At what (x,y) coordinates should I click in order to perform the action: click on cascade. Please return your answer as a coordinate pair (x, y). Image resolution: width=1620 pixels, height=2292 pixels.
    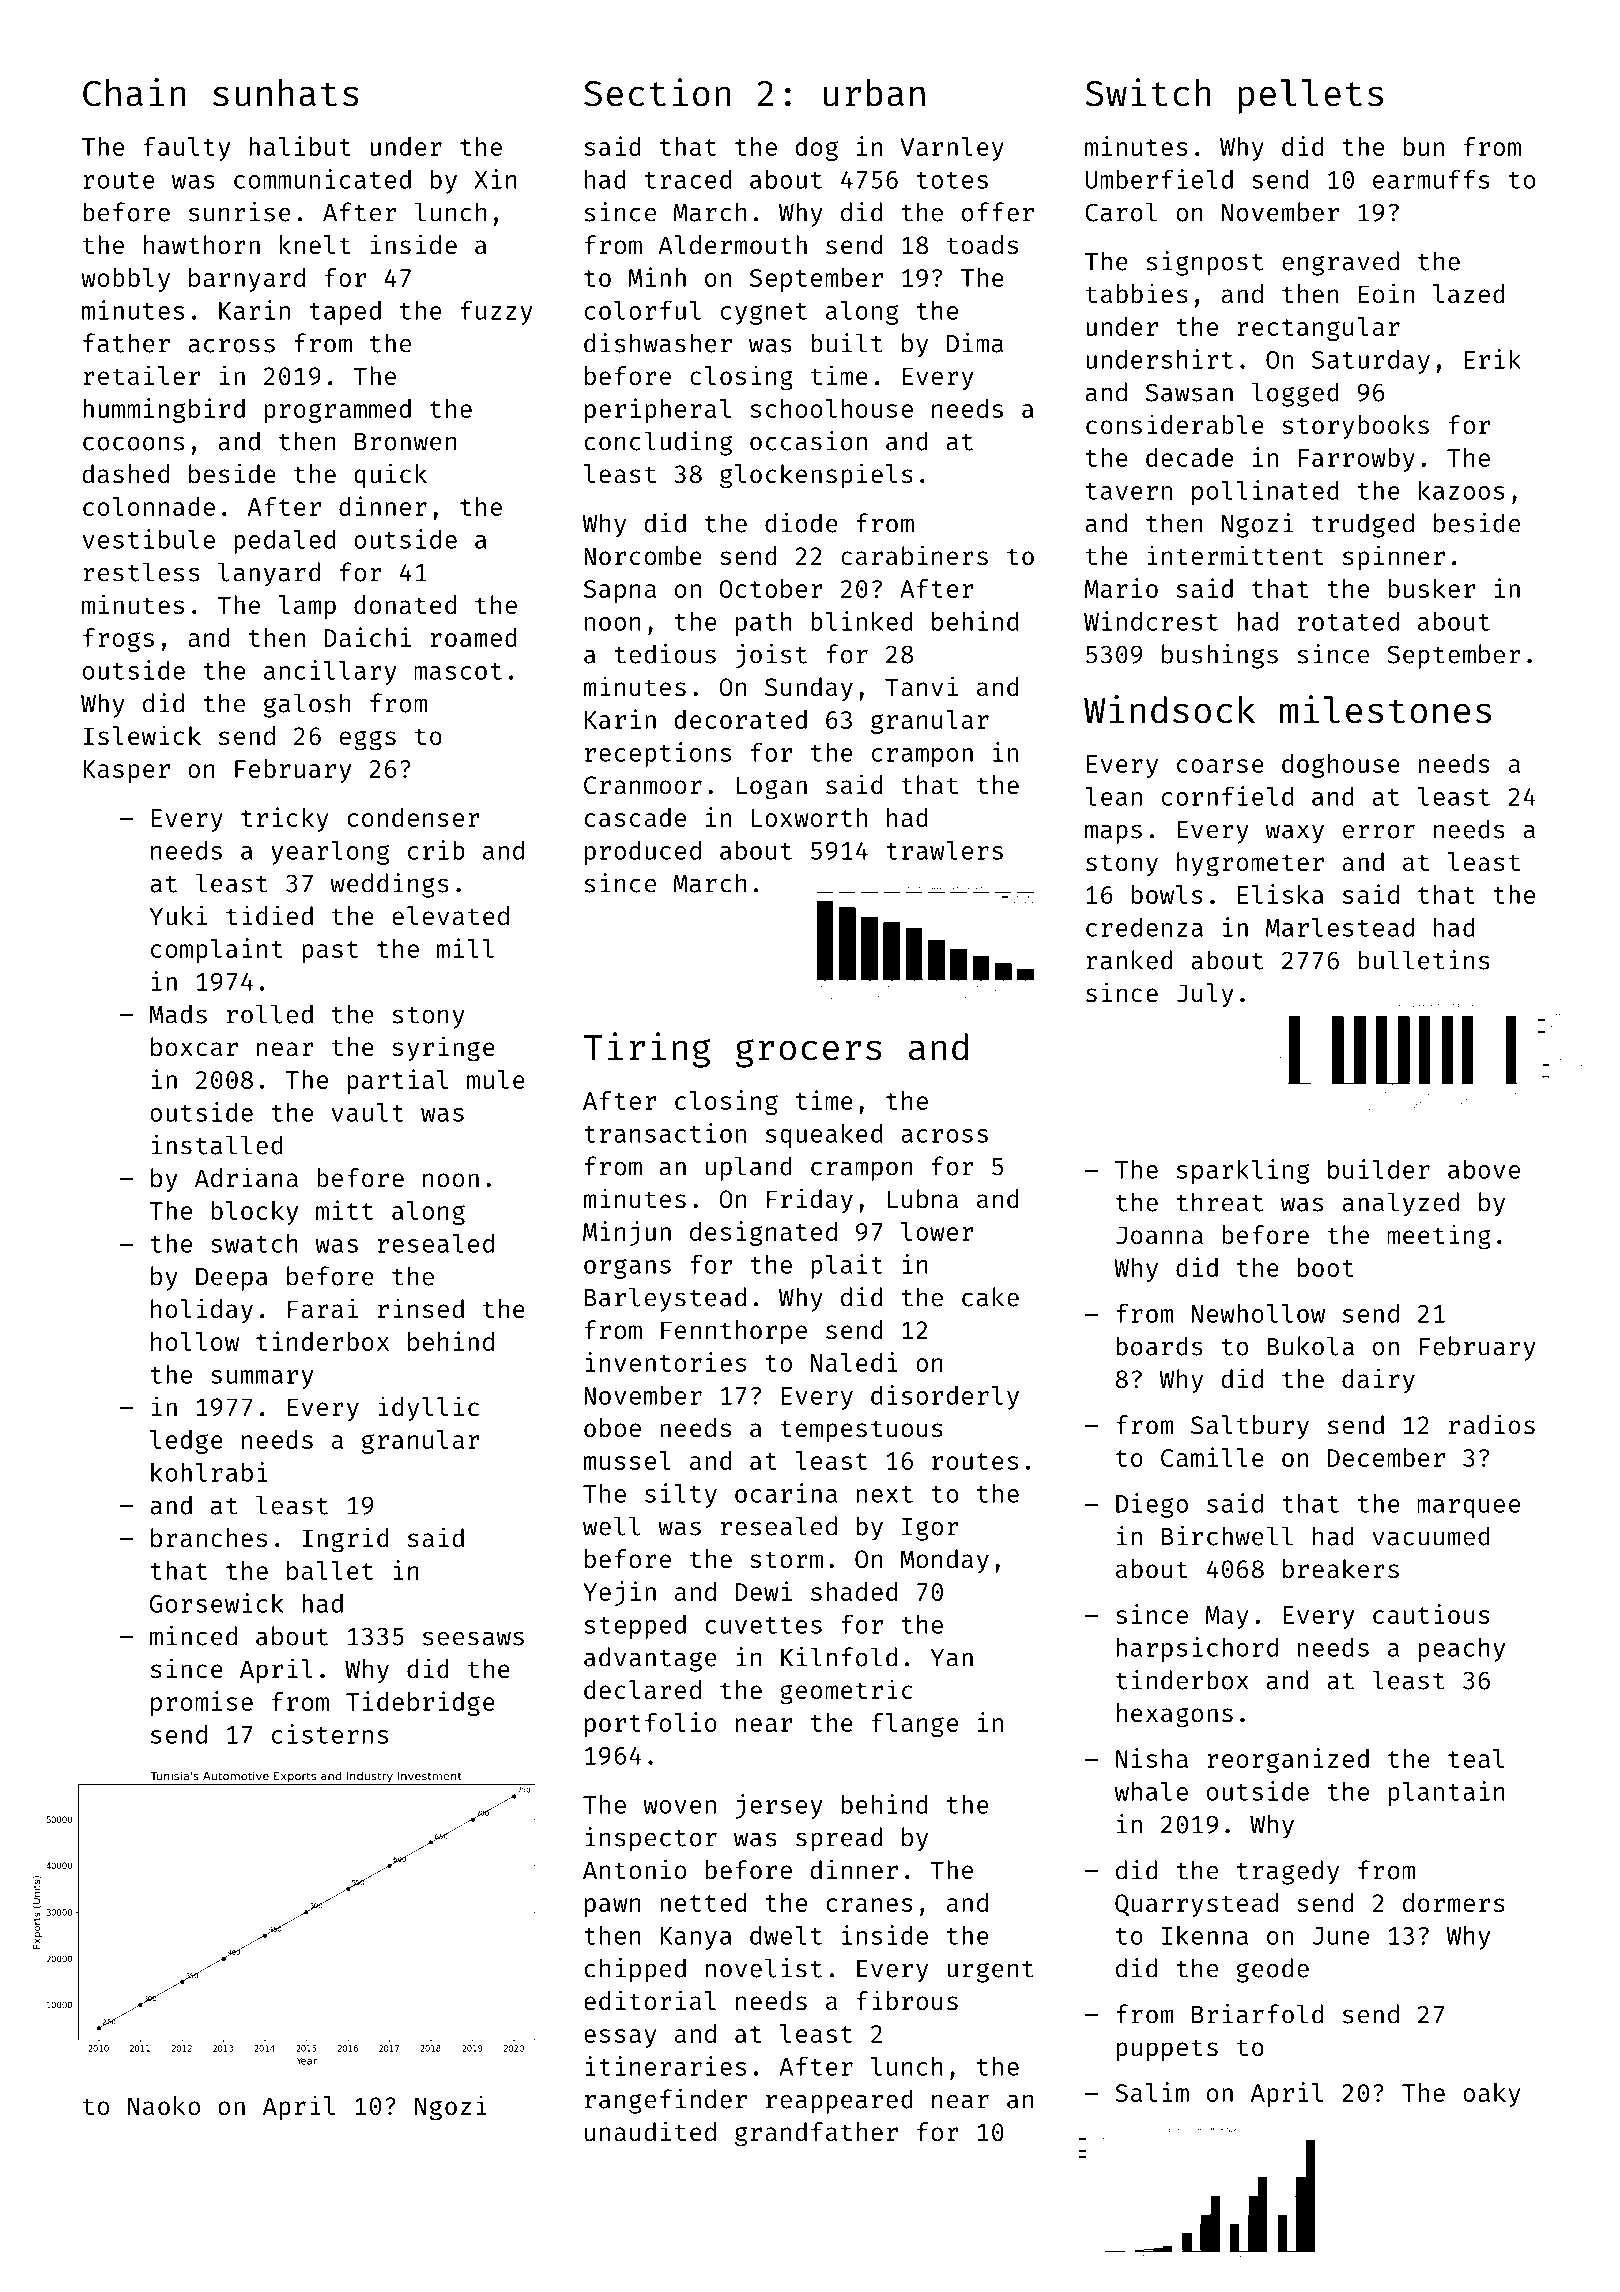
    Looking at the image, I should click on (635, 817).
